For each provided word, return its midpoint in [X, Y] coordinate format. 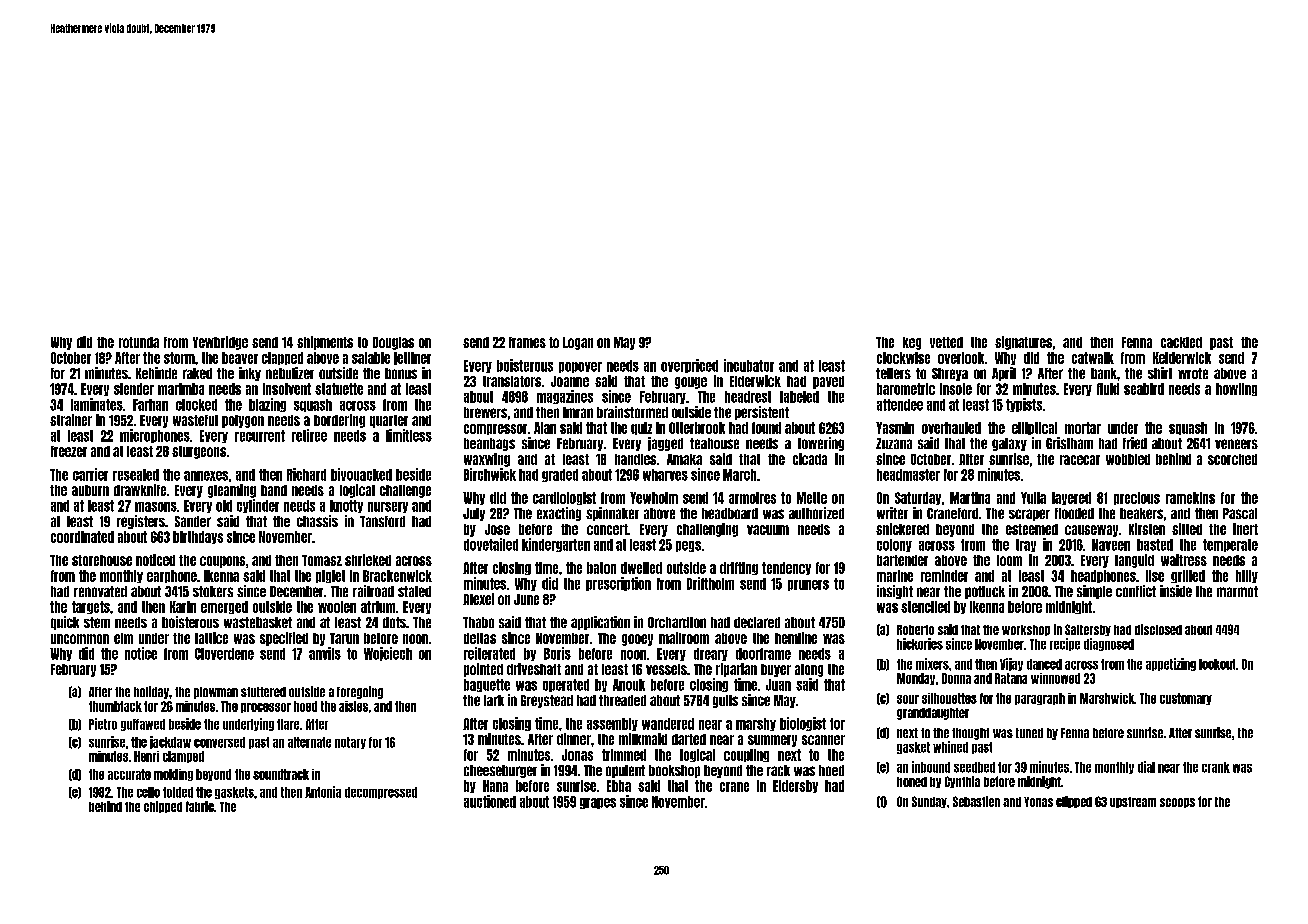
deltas [480, 638]
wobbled [1128, 459]
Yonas [1038, 802]
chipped [163, 807]
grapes [598, 803]
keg [912, 343]
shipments [325, 343]
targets [91, 607]
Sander [193, 521]
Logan [578, 343]
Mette [812, 498]
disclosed [1158, 629]
